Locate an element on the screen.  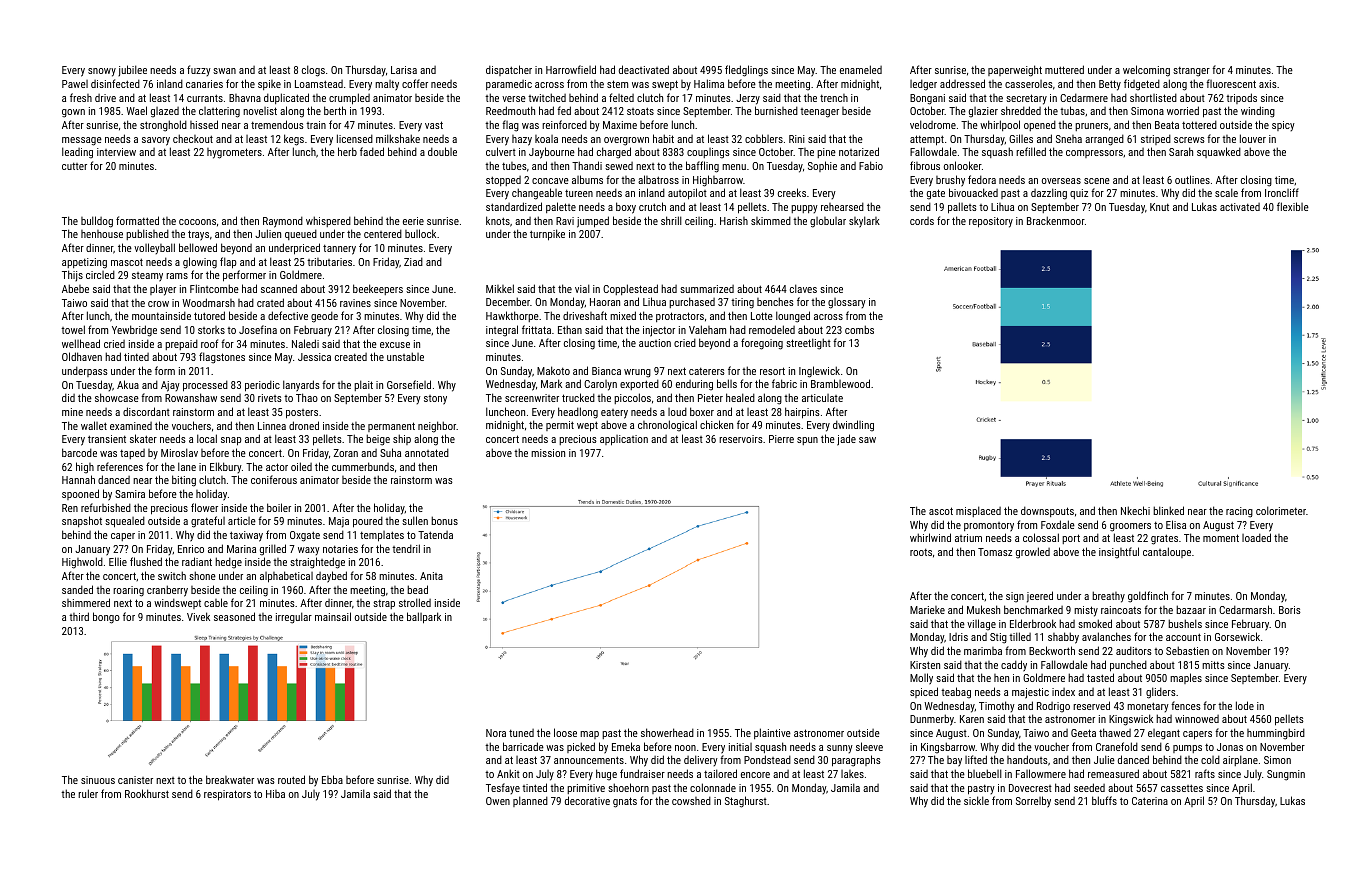
casseroles is located at coordinates (1029, 84).
